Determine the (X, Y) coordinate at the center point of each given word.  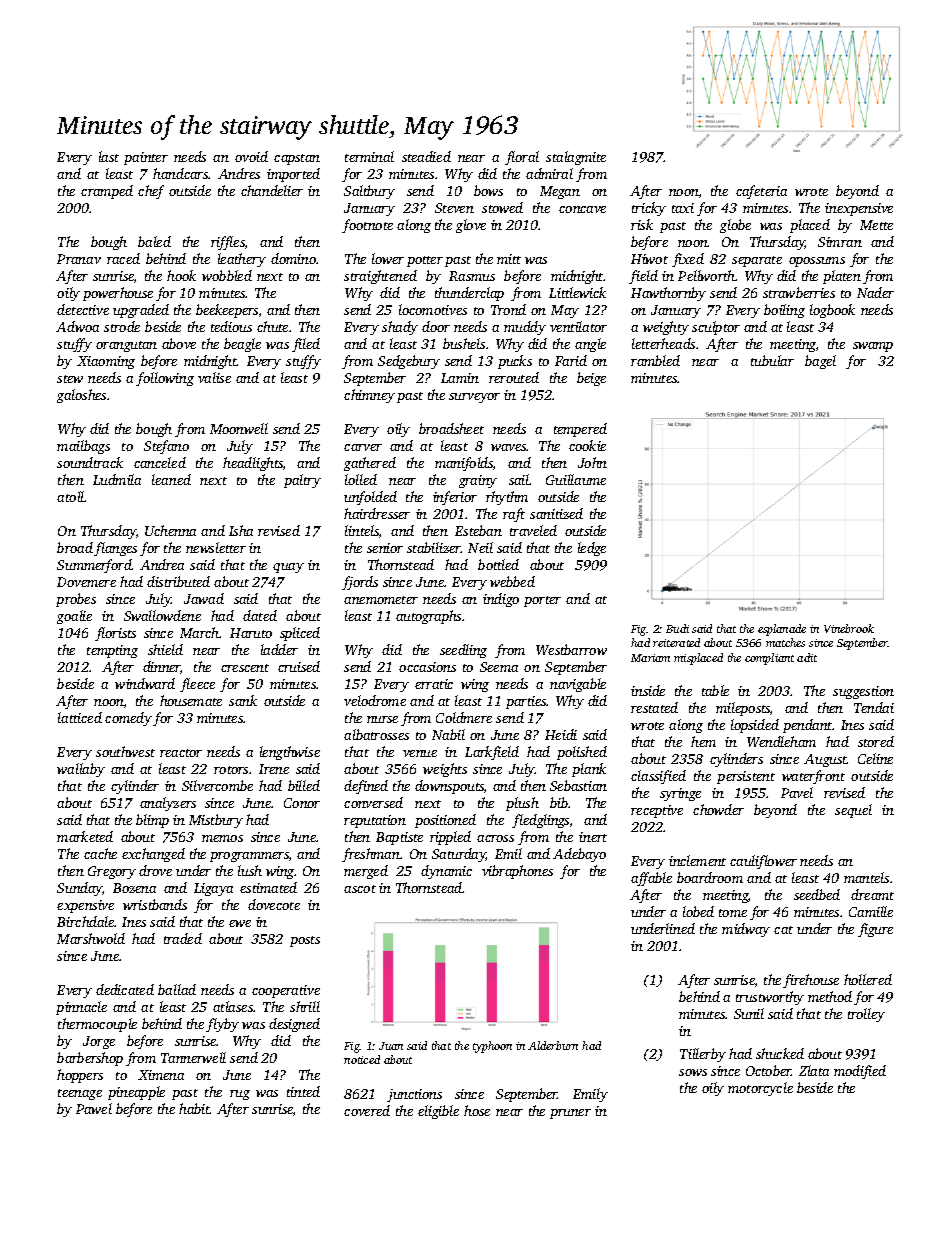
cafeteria (761, 192)
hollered (868, 979)
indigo (501, 600)
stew (70, 379)
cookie (587, 445)
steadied (426, 156)
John (592, 462)
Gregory (112, 872)
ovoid (251, 156)
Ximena (161, 1075)
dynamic (446, 872)
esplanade (782, 630)
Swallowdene (162, 615)
